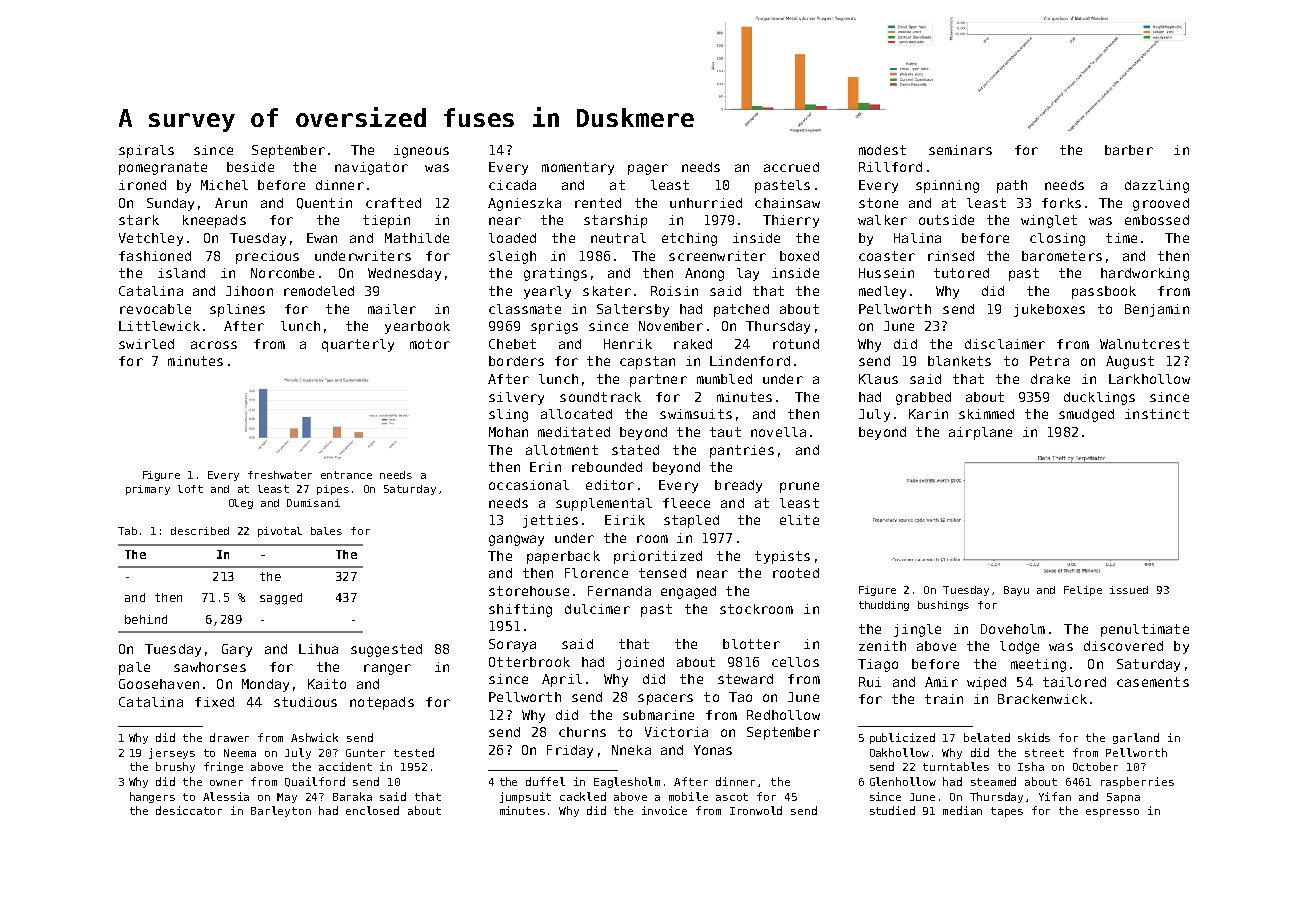 The width and height of the screenshot is (1308, 924). What do you see at coordinates (962, 810) in the screenshot?
I see `median` at bounding box center [962, 810].
